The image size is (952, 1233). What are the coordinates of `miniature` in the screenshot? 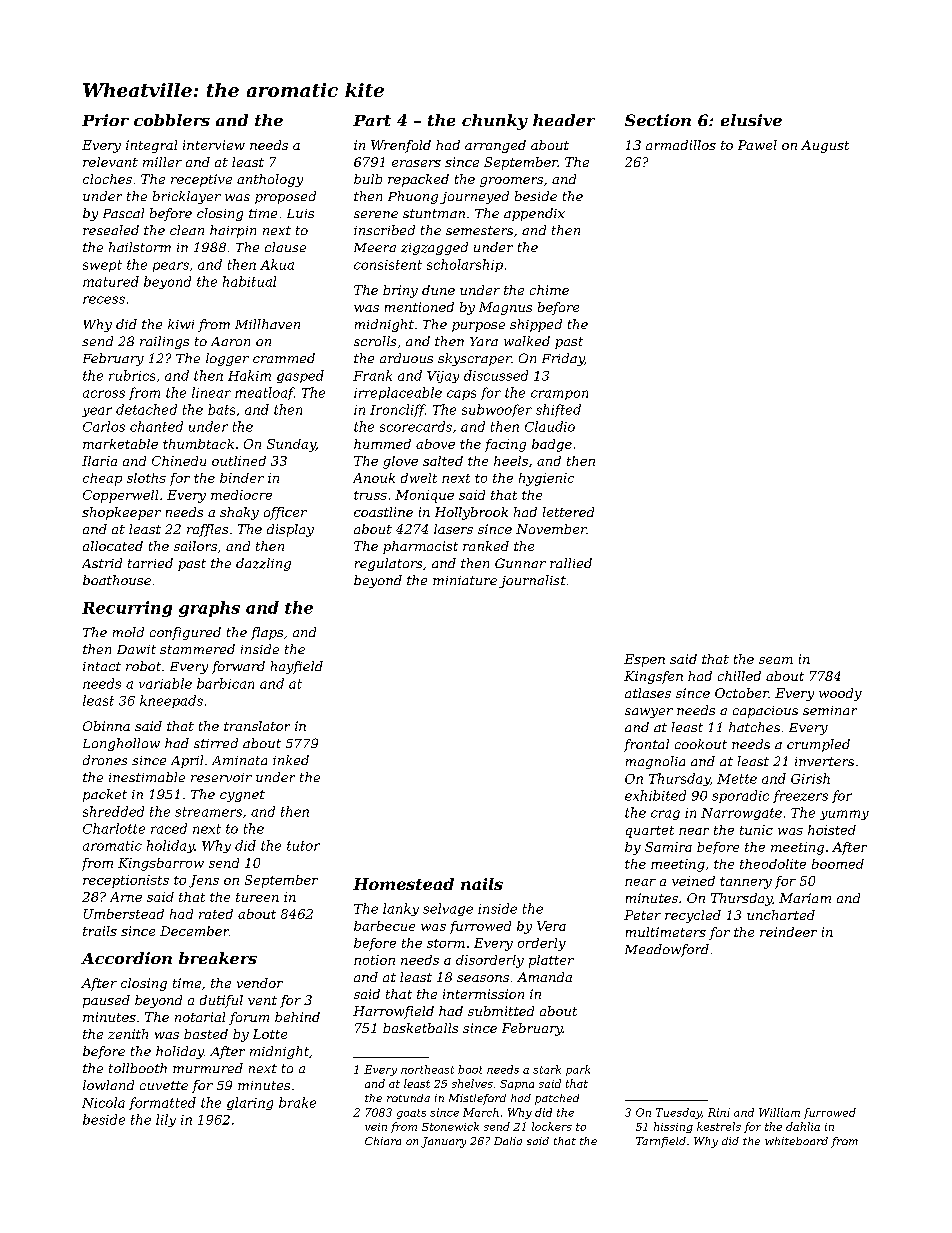 It's located at (465, 580).
